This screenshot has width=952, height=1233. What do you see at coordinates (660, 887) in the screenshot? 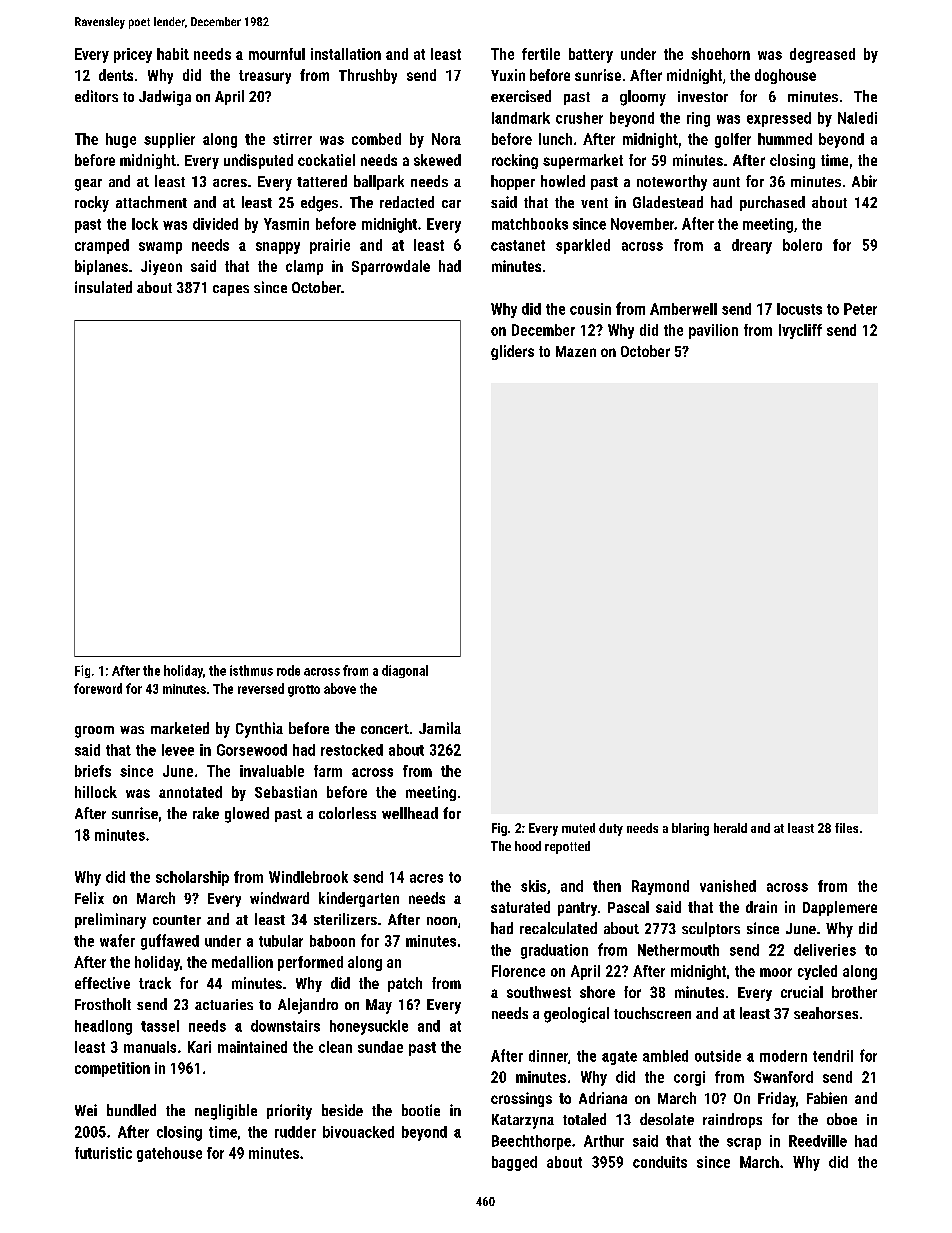
I see `Raymond` at bounding box center [660, 887].
